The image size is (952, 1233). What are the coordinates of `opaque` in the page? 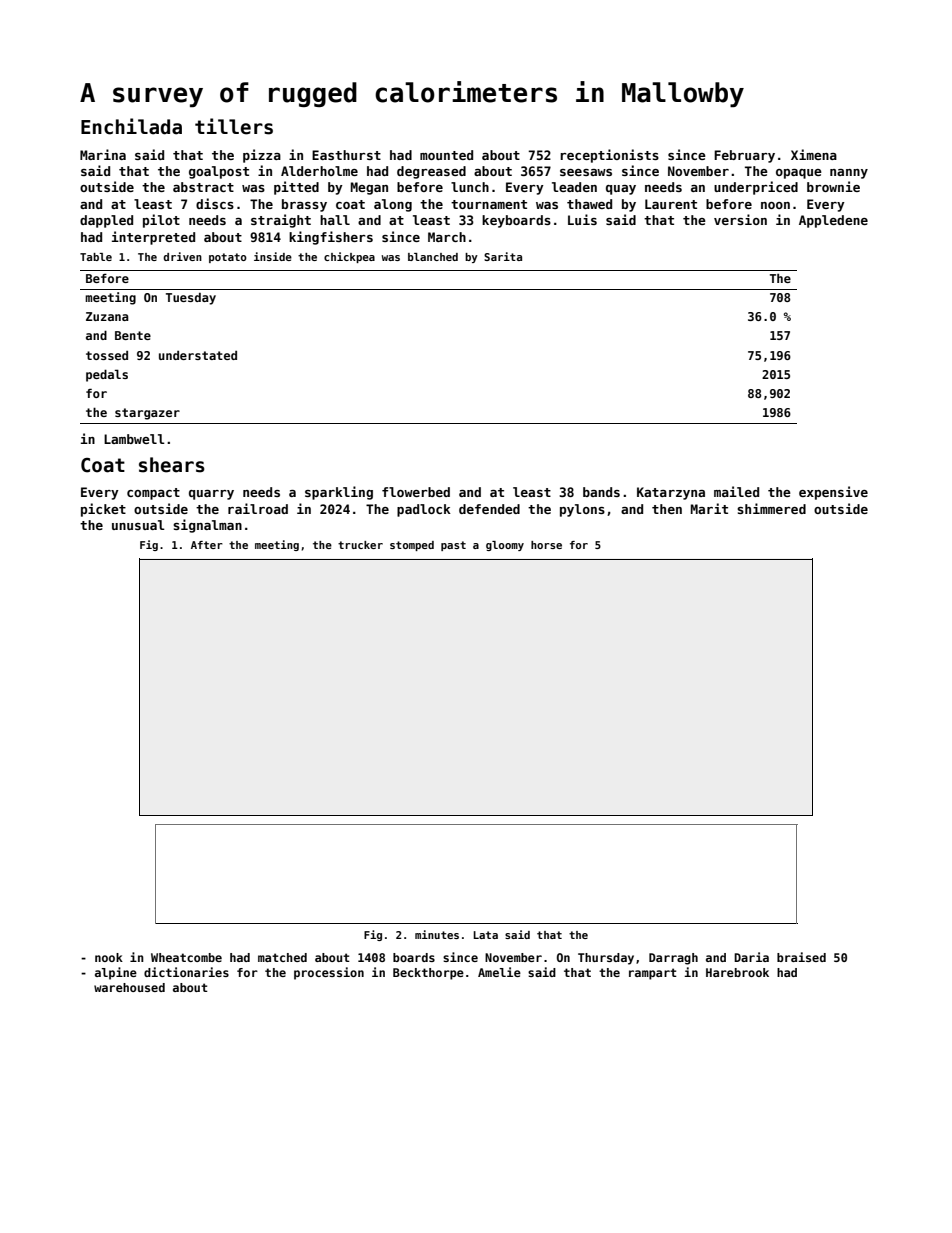 It's located at (799, 174).
